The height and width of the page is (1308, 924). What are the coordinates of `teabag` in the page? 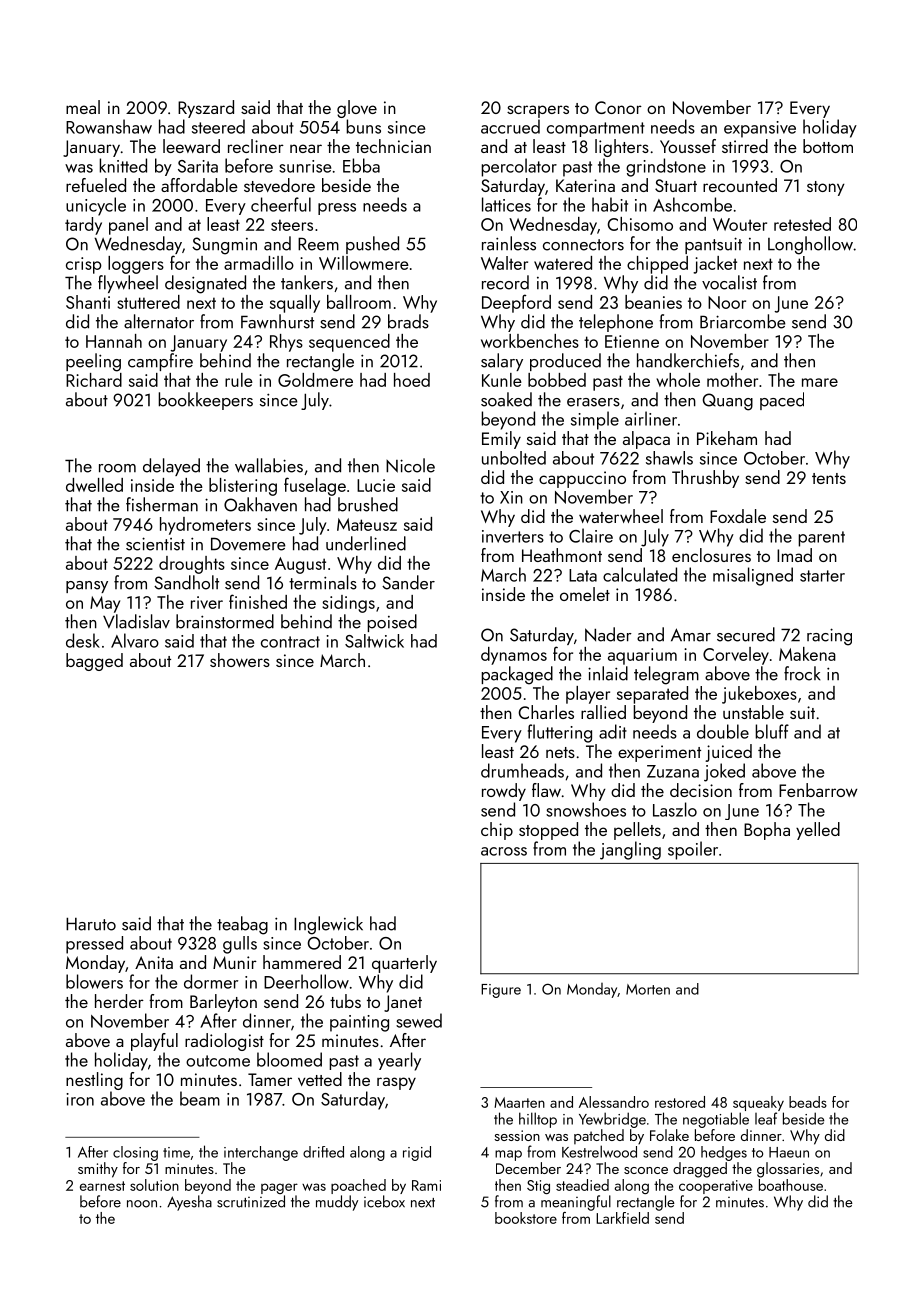 It's located at (242, 925).
